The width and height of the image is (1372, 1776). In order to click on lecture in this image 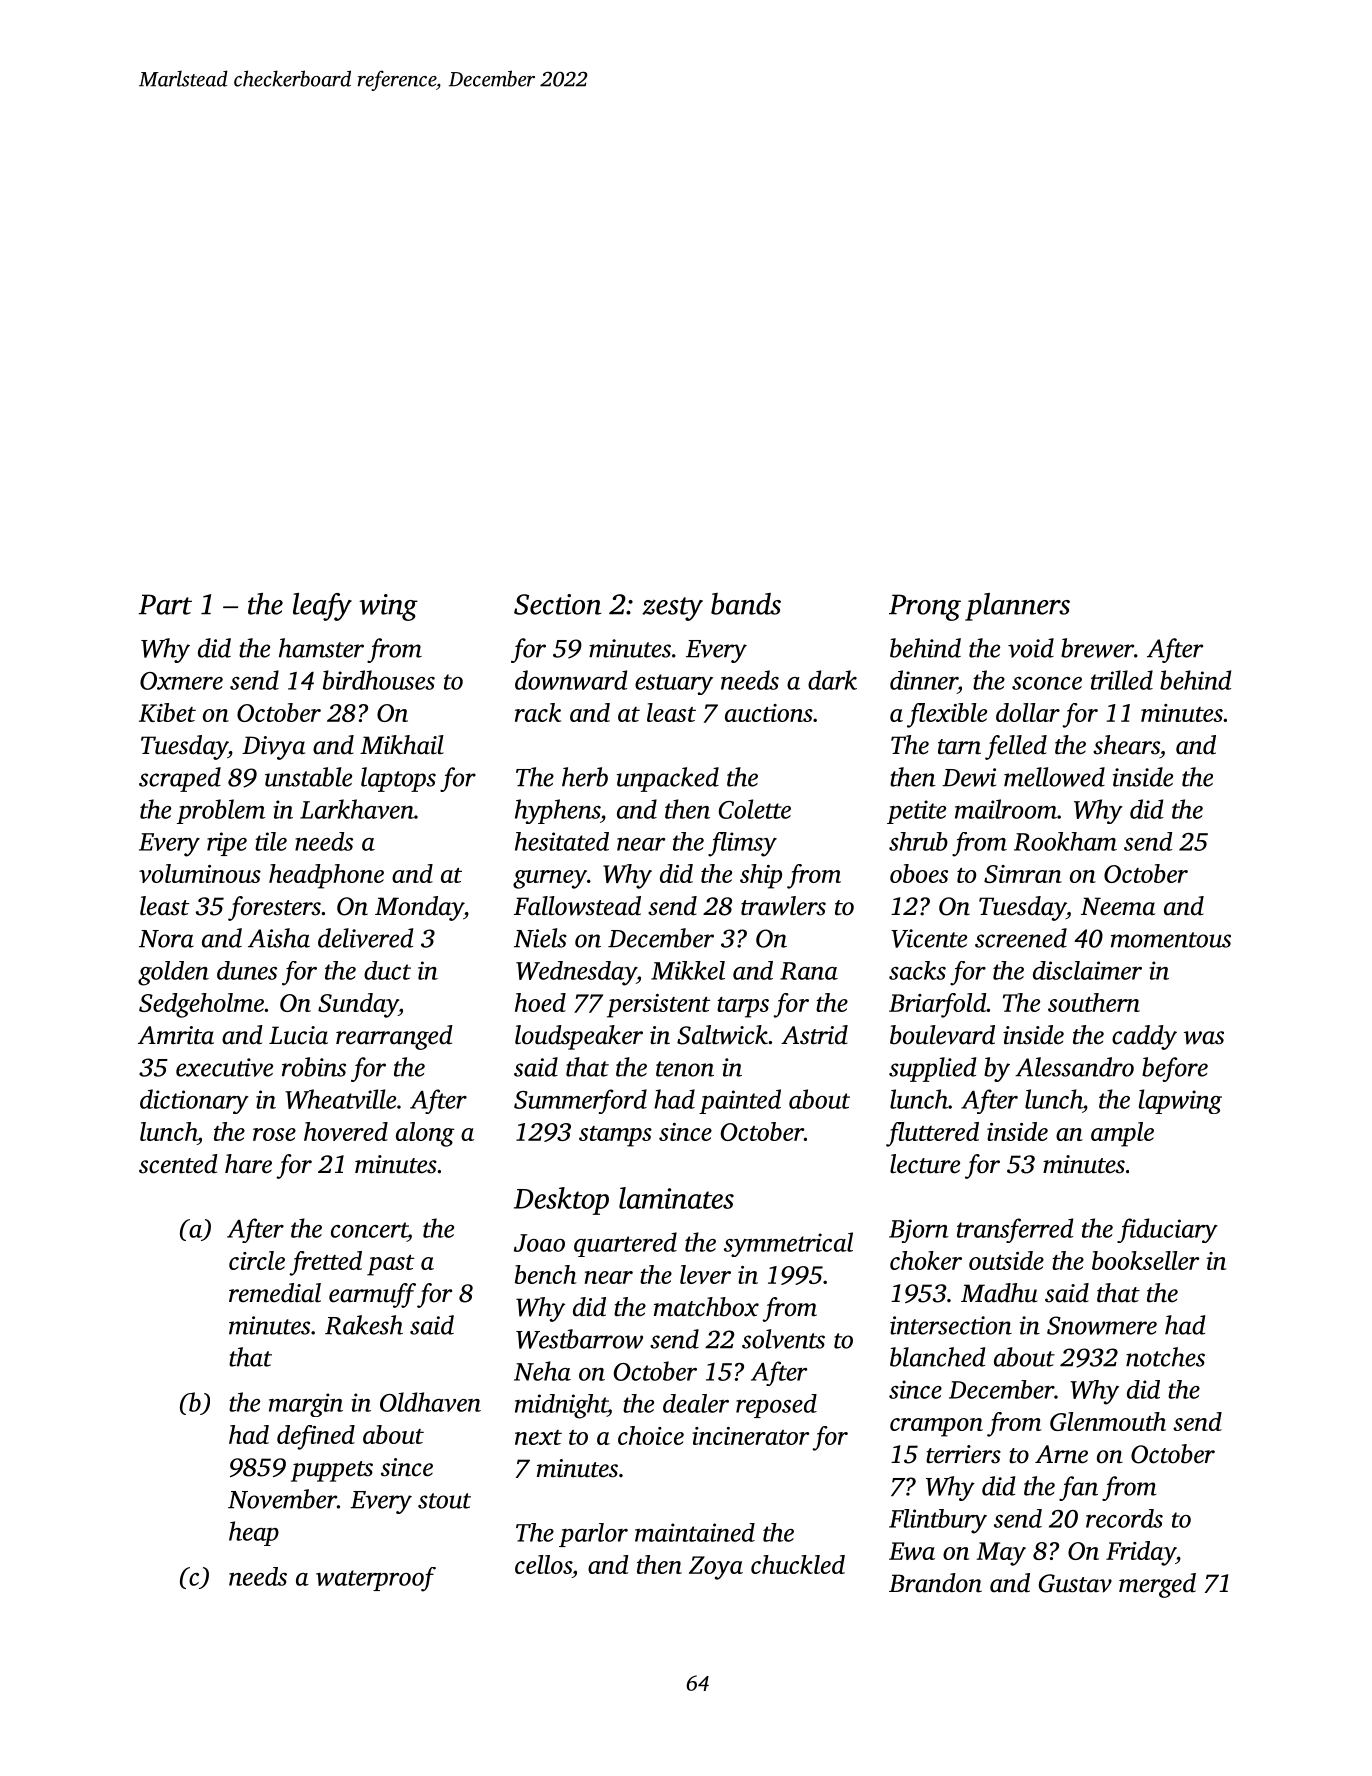, I will do `click(925, 1164)`.
